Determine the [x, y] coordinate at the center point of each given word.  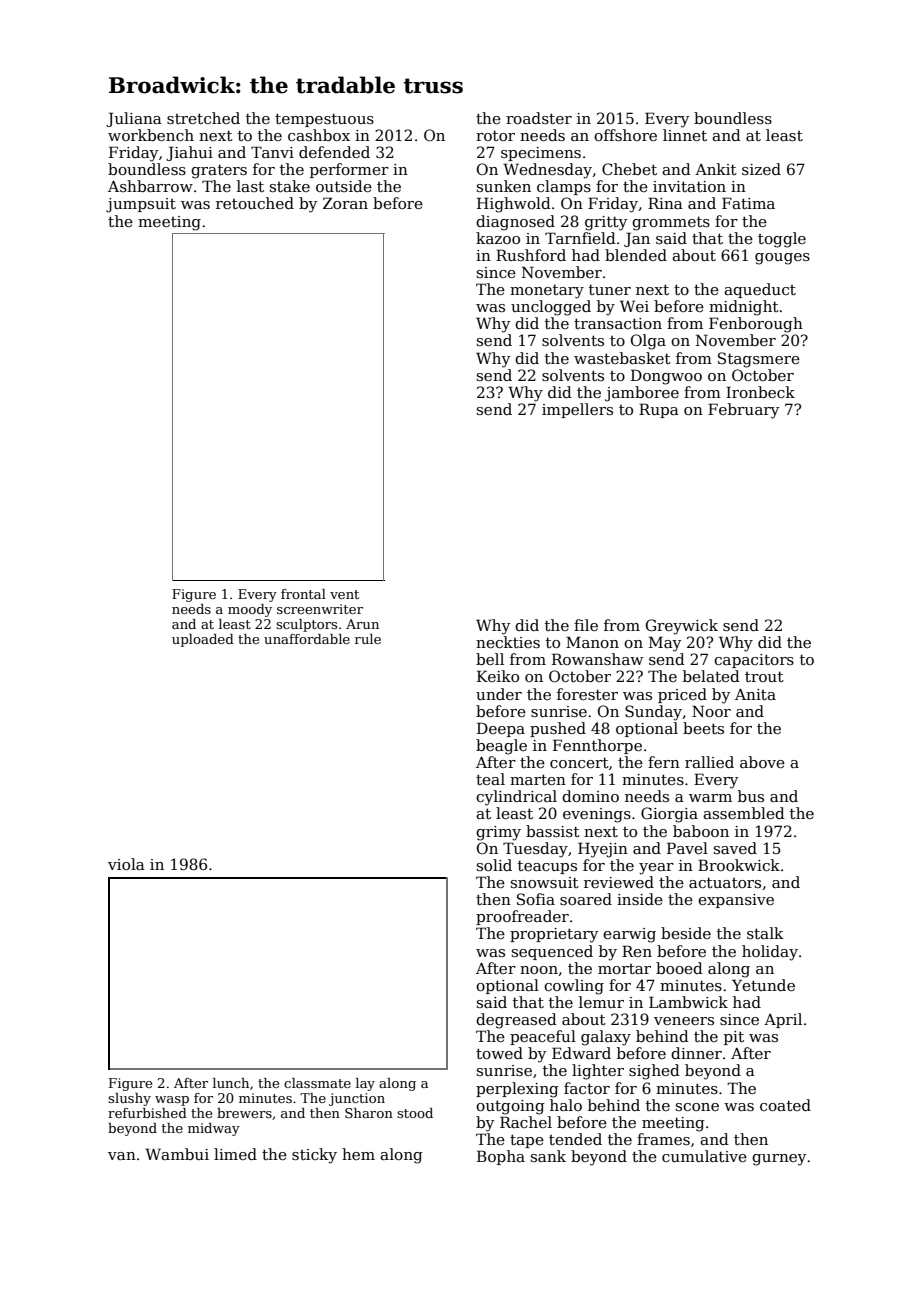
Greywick [682, 627]
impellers [577, 410]
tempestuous [324, 120]
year [656, 869]
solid [494, 865]
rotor [495, 135]
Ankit [716, 169]
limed [235, 1154]
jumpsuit [141, 205]
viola [126, 864]
